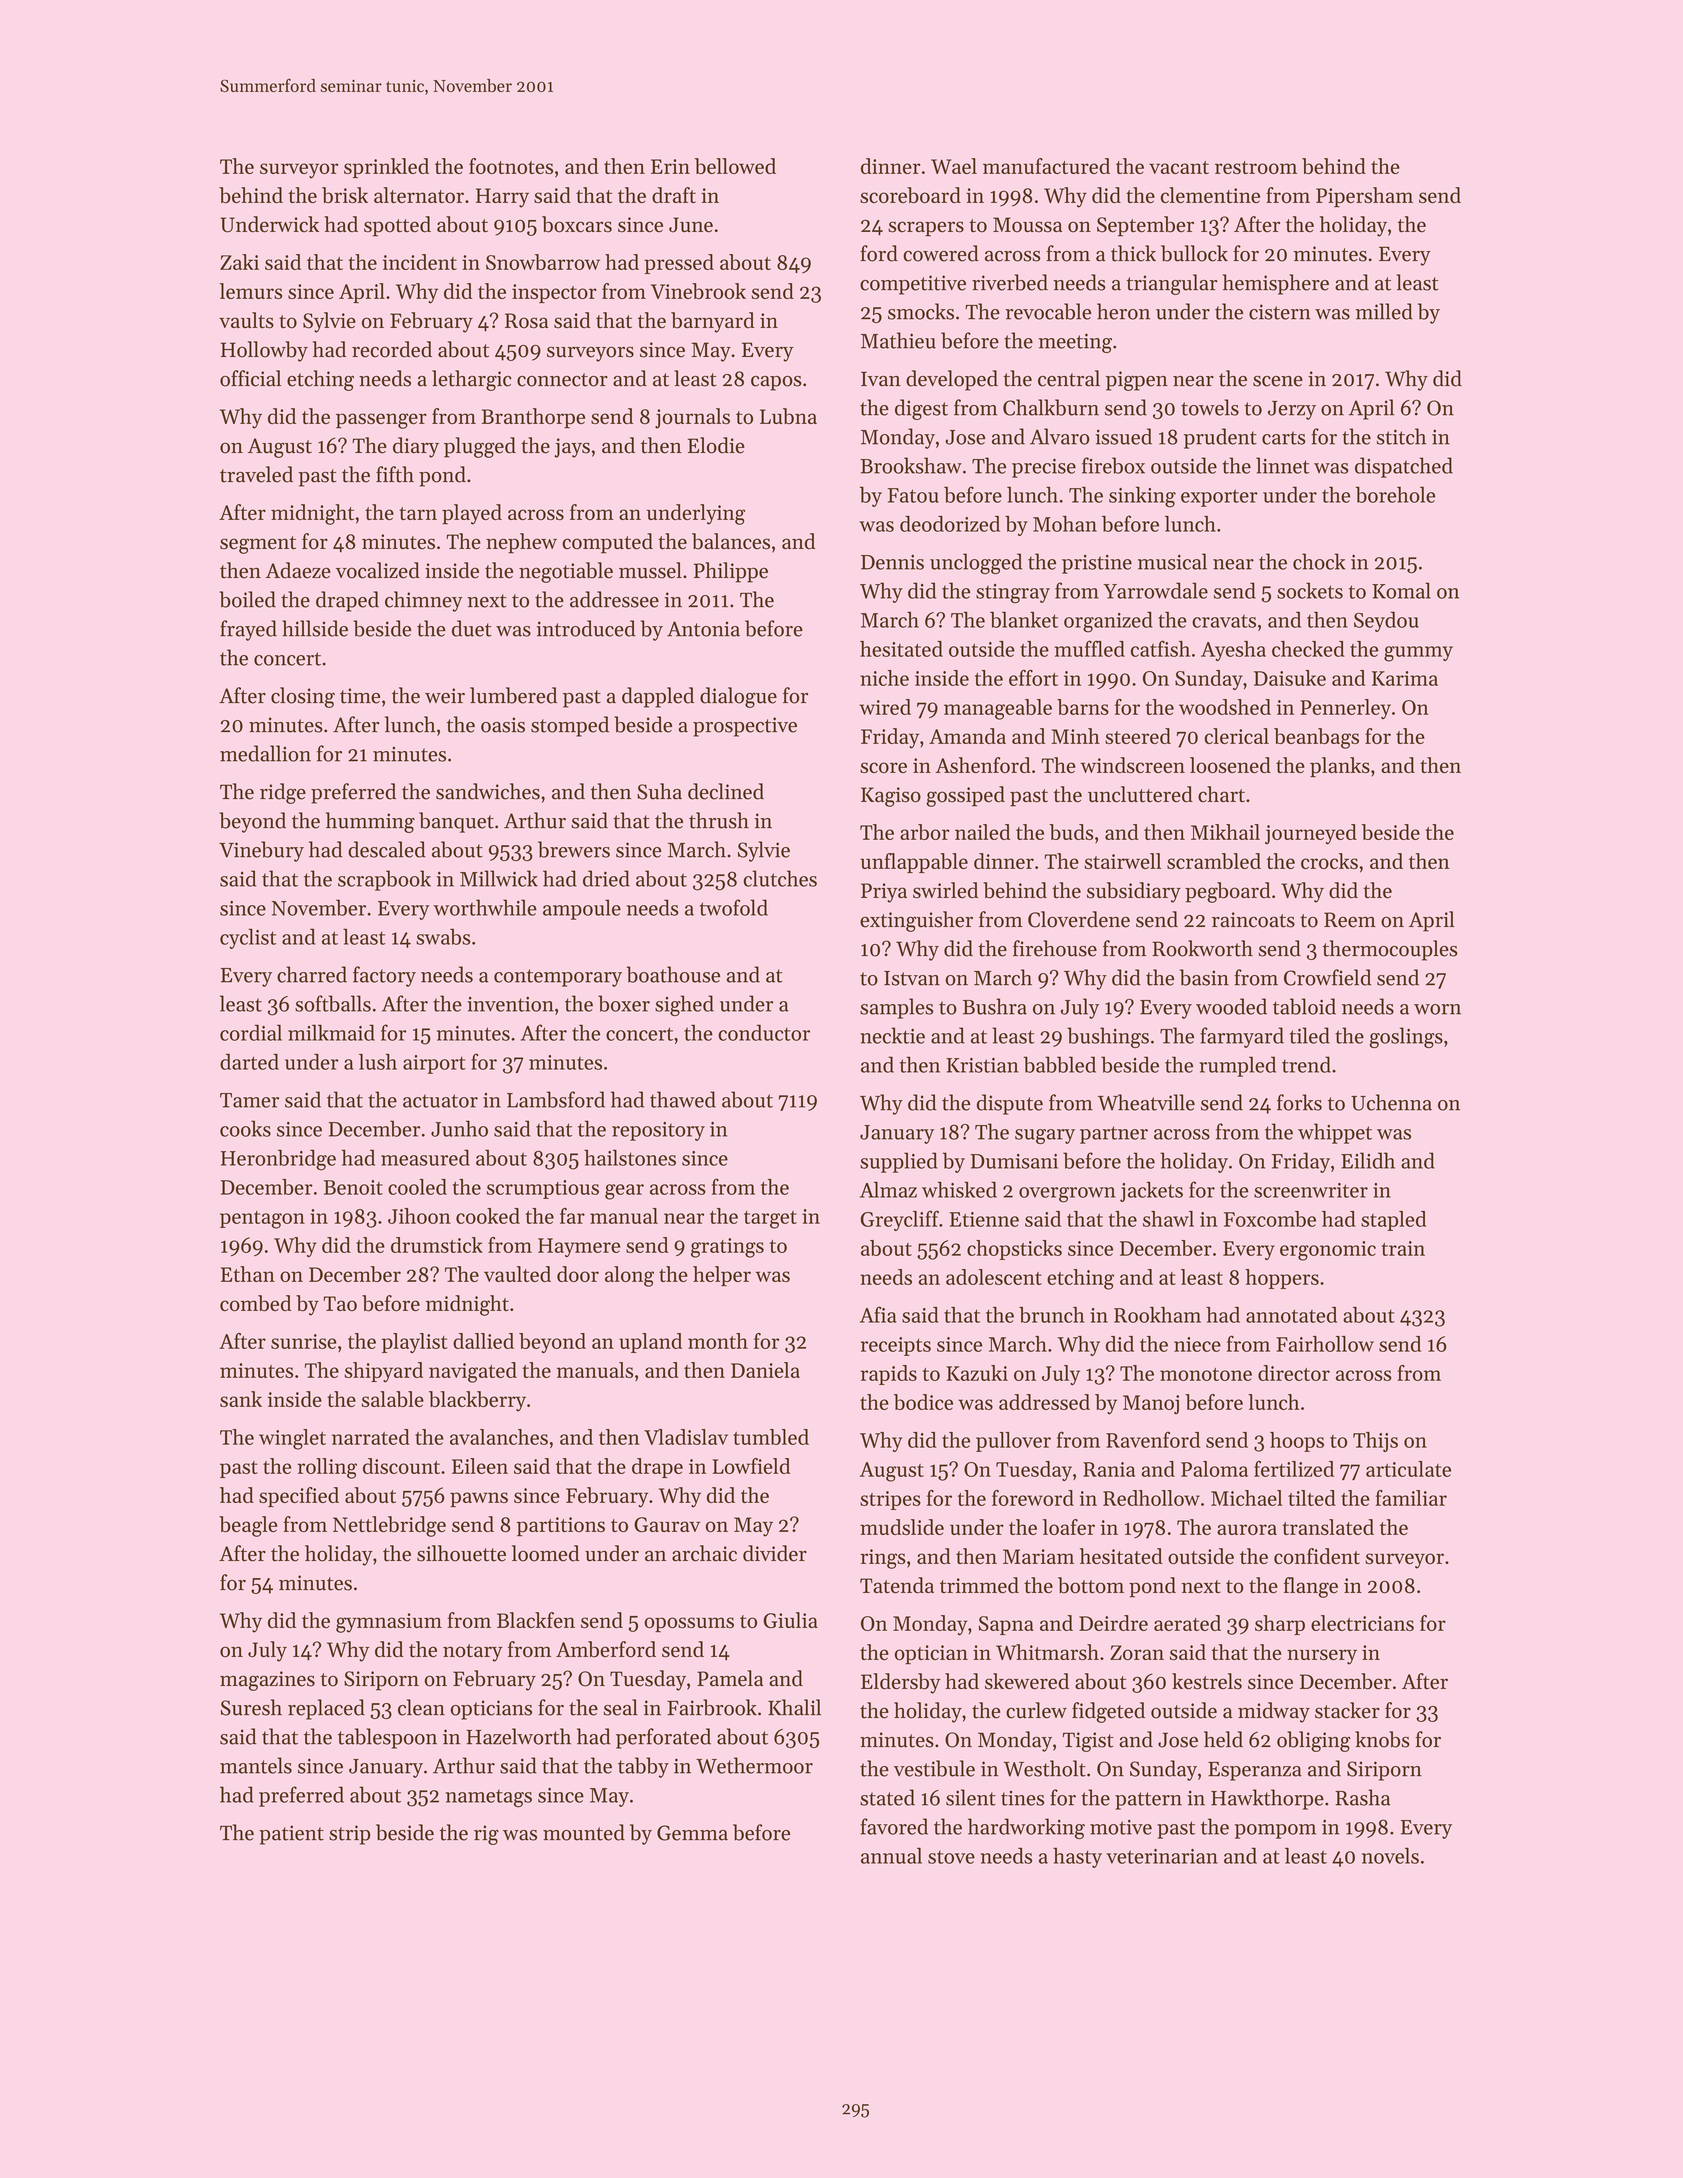  What do you see at coordinates (1256, 167) in the screenshot?
I see `restroom` at bounding box center [1256, 167].
